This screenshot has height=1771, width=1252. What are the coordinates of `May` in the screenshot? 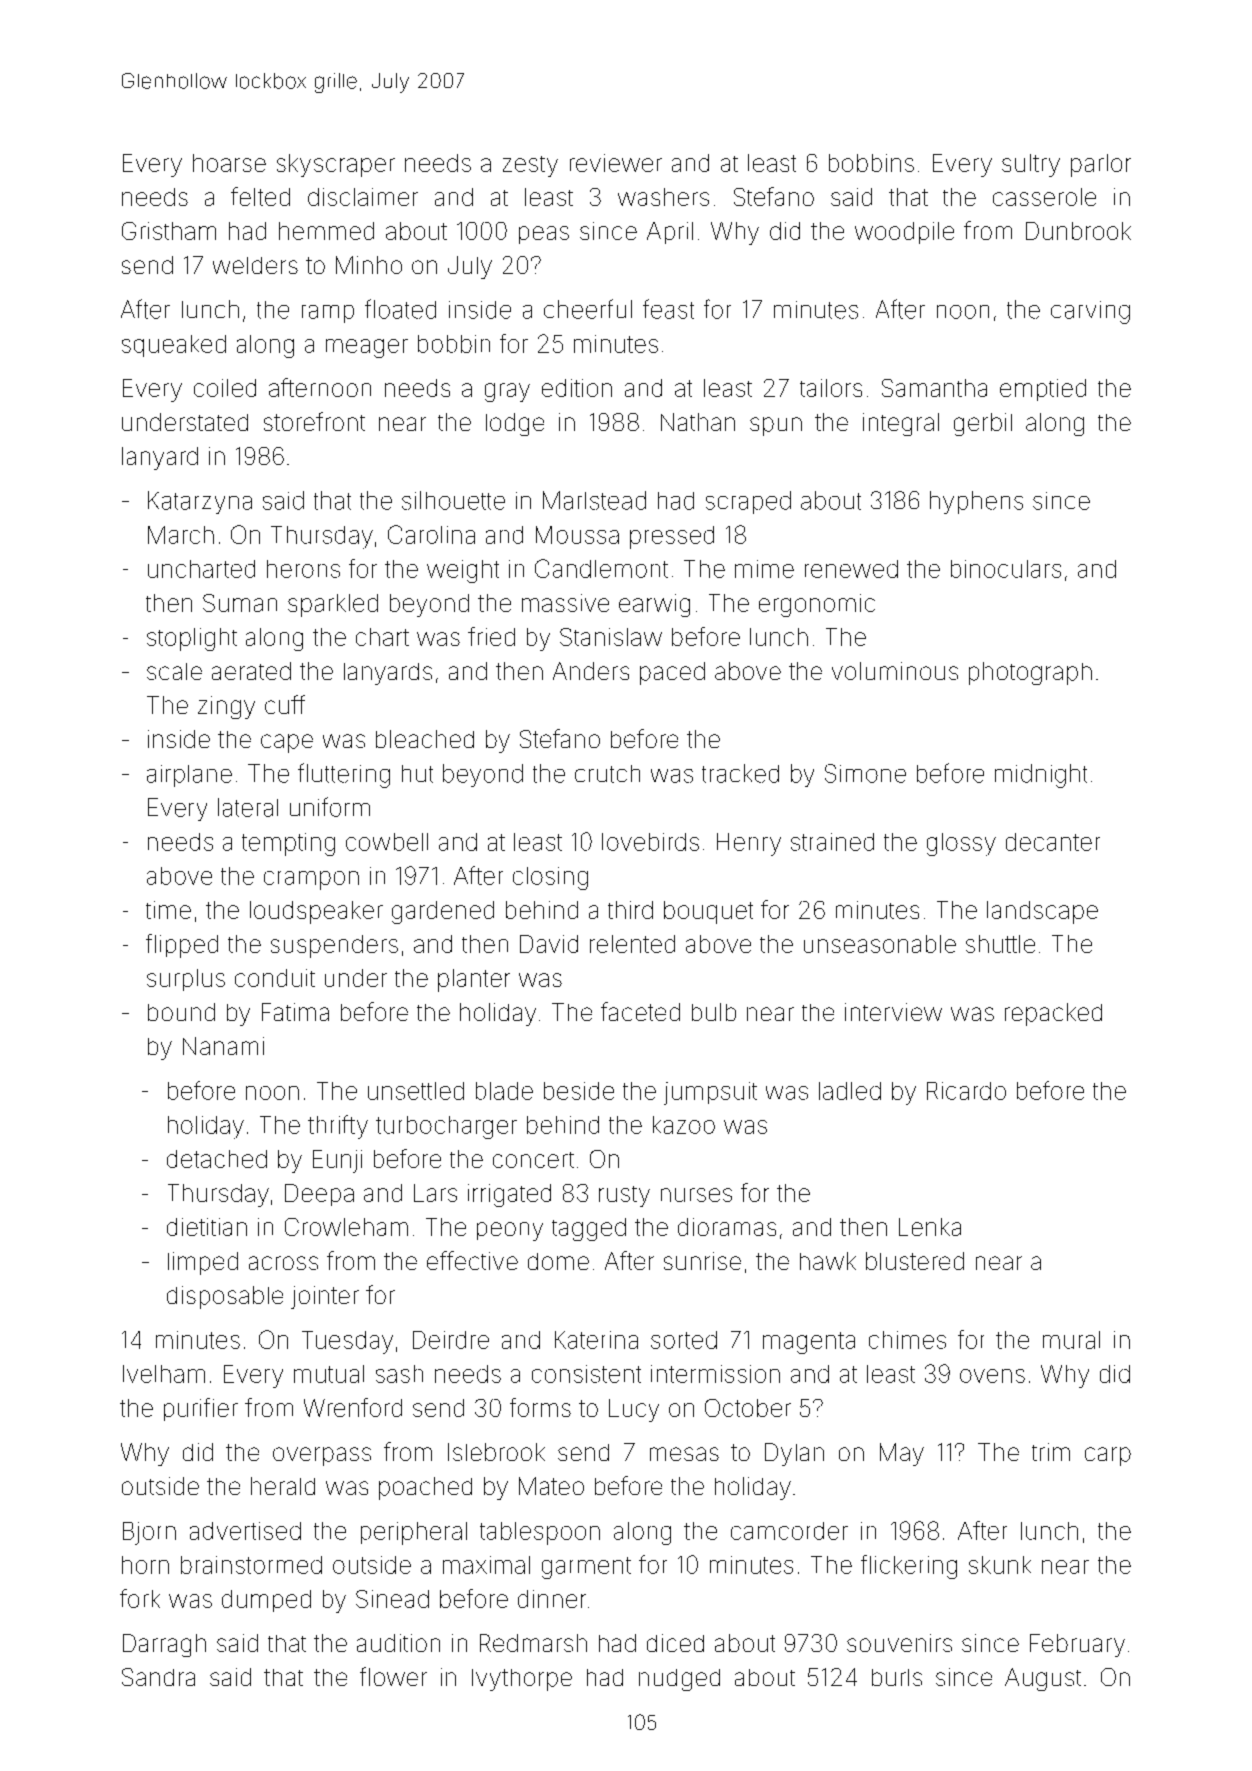 It's located at (902, 1454).
